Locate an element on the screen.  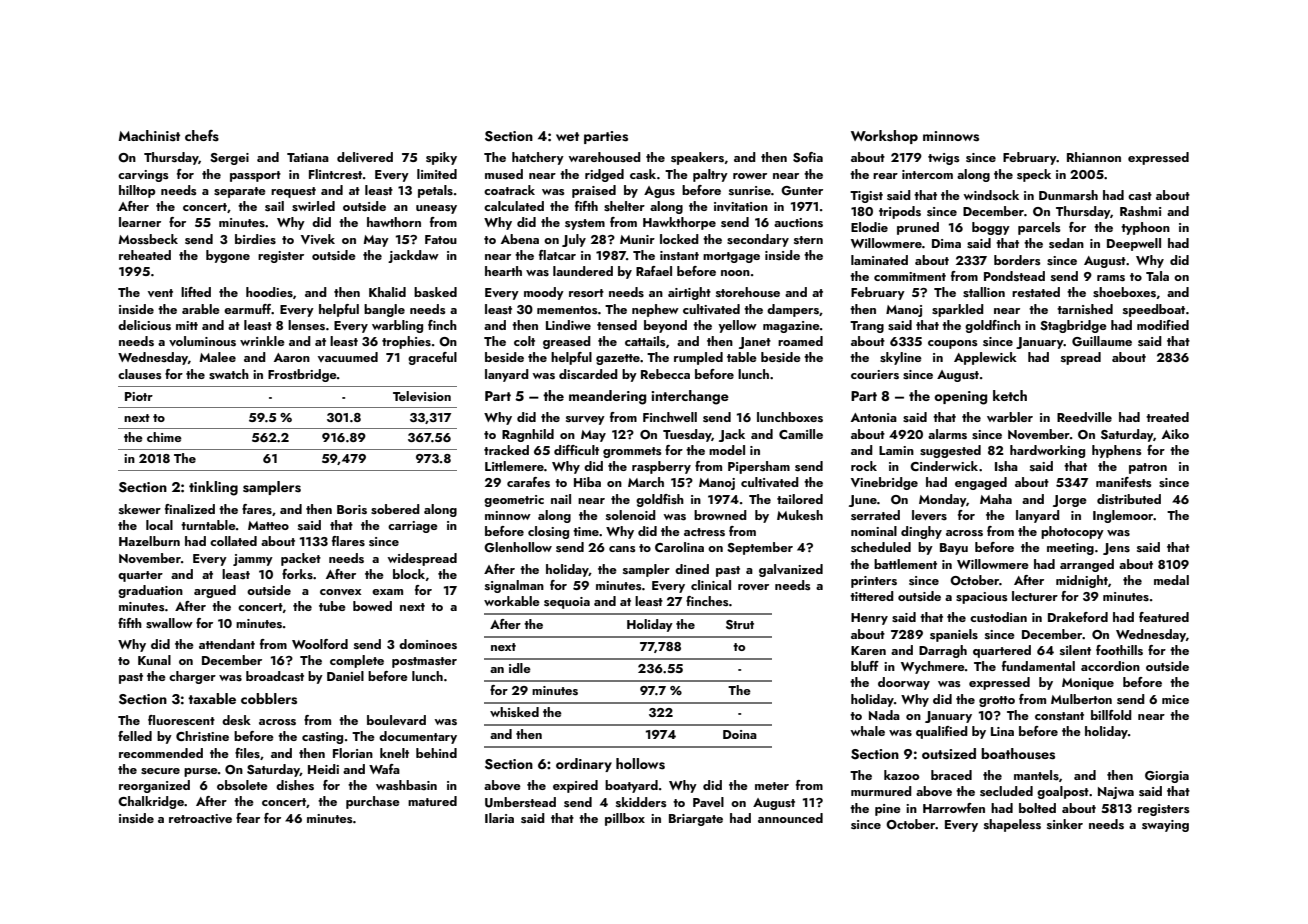
Tatiana is located at coordinates (308, 157).
